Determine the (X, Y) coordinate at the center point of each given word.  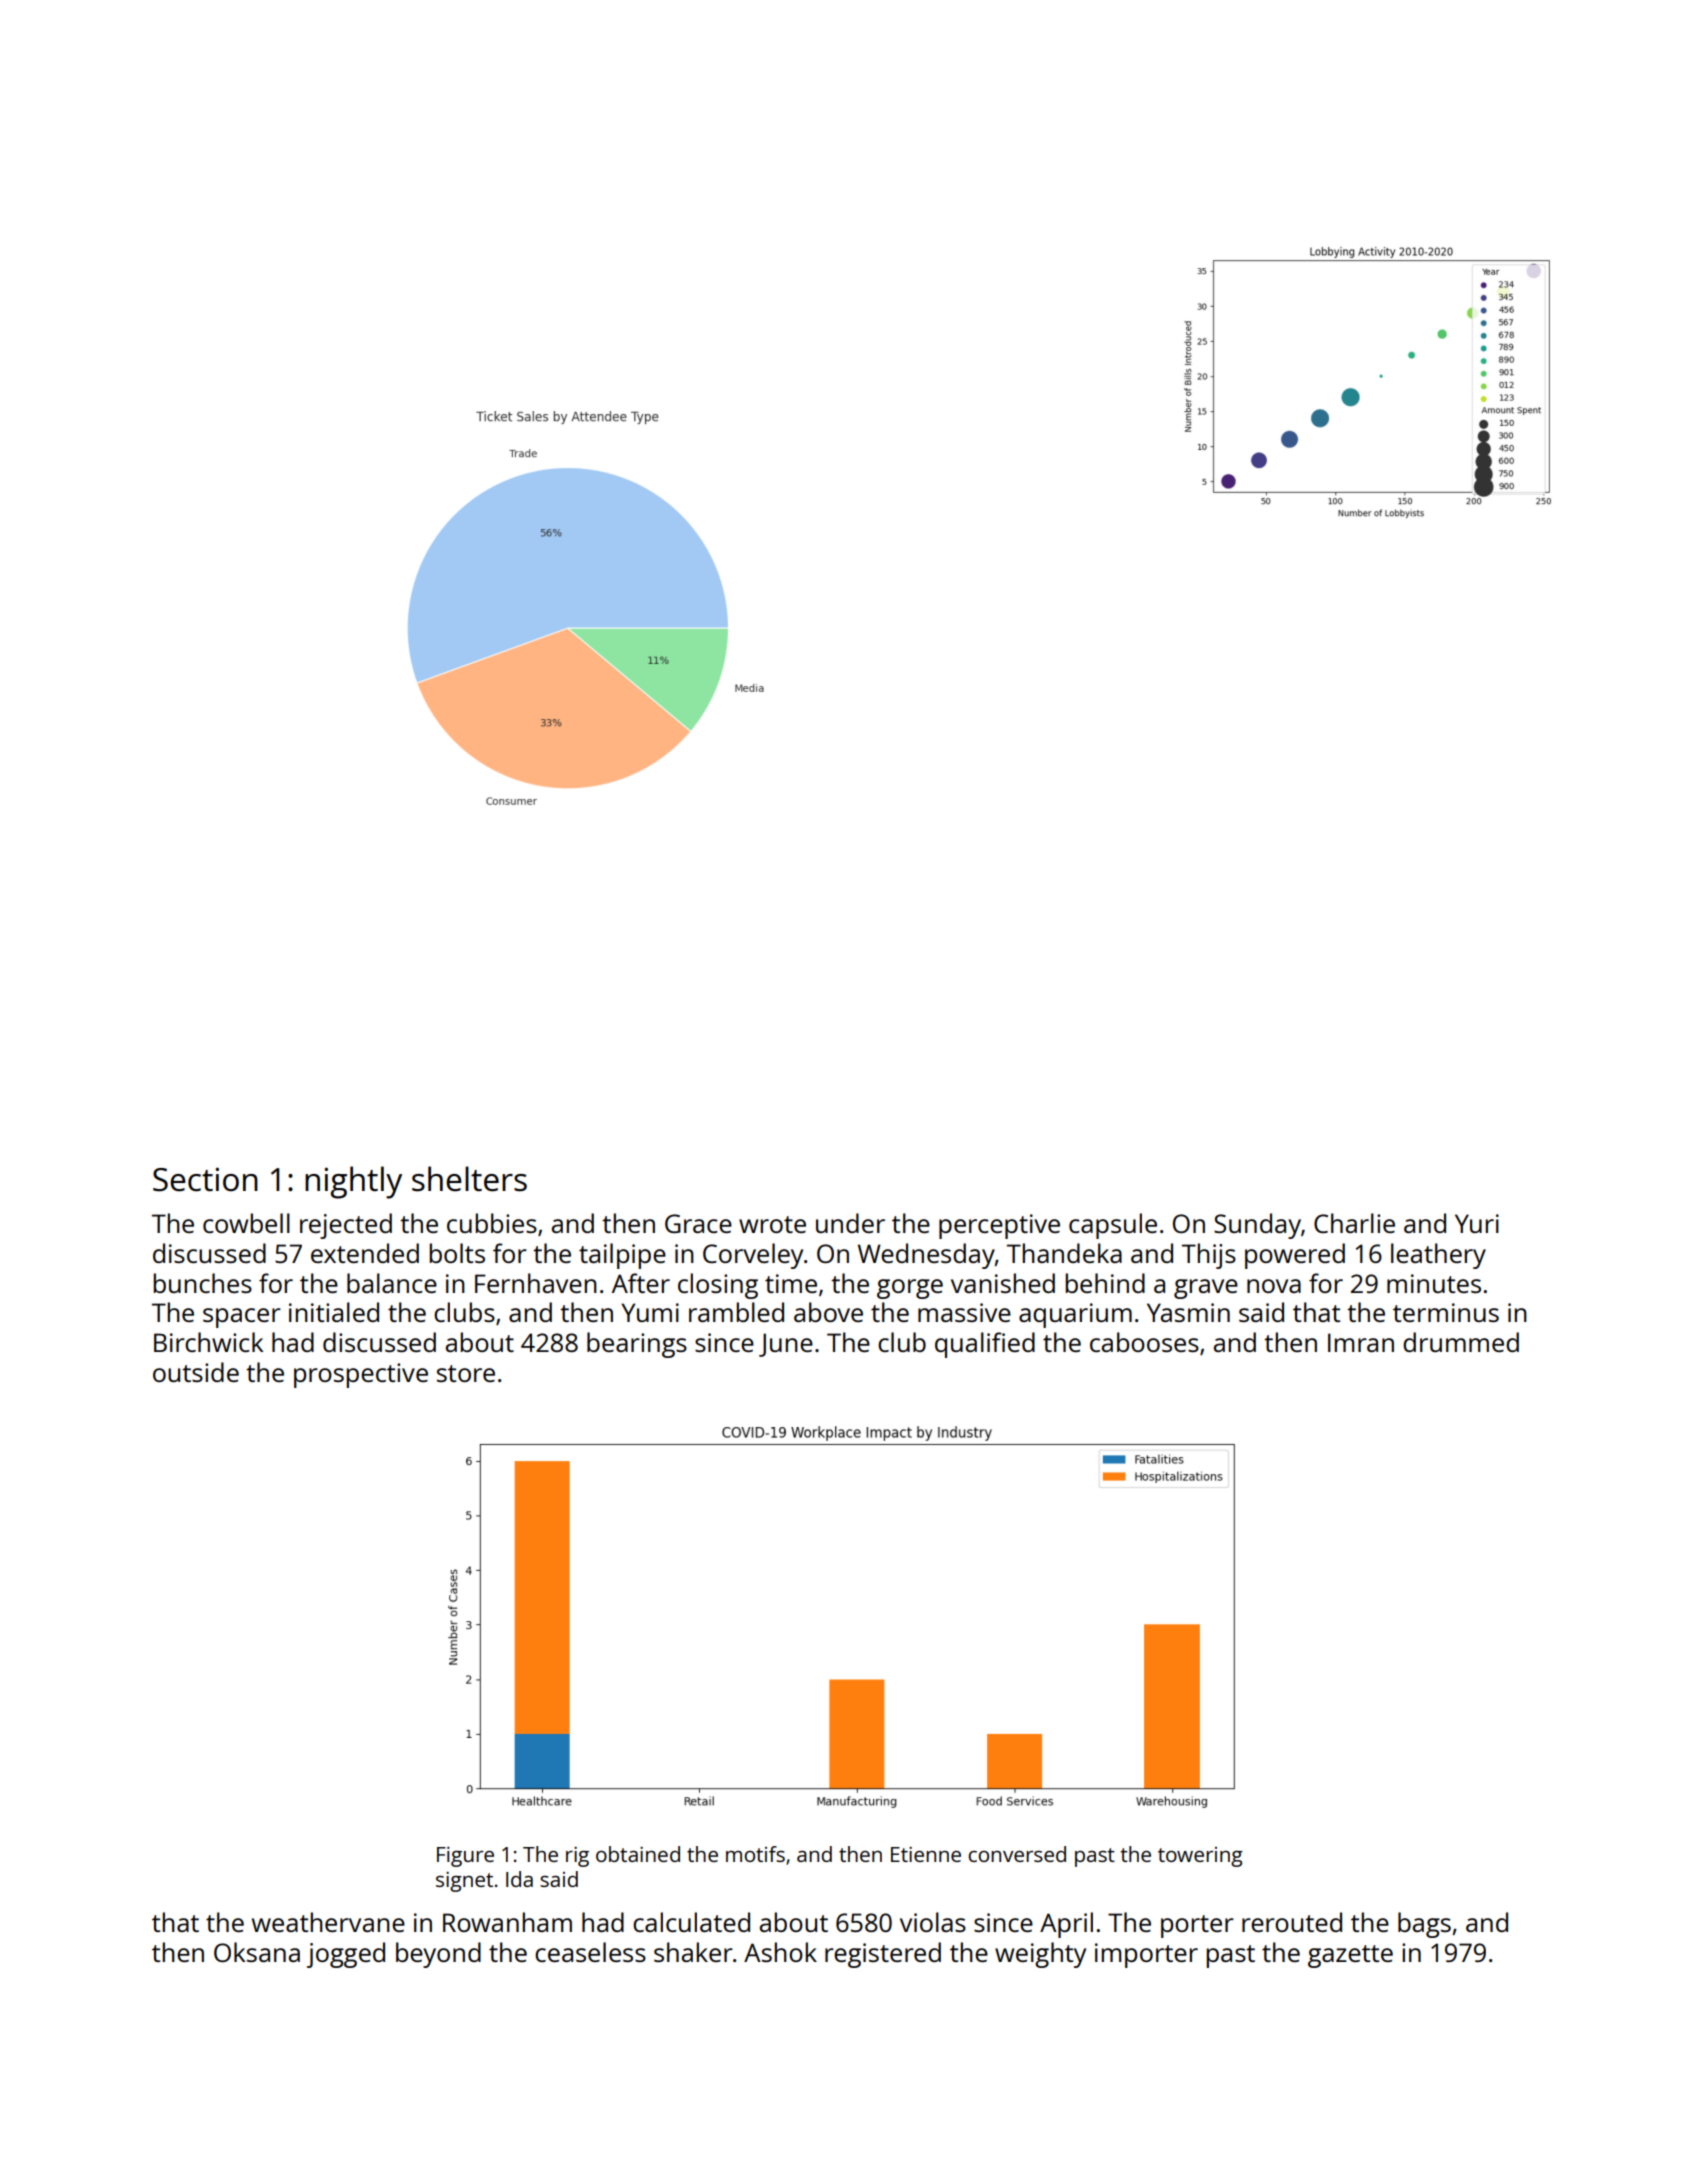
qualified (985, 1345)
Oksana (257, 1952)
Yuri (1477, 1223)
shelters (469, 1179)
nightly (353, 1182)
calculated (691, 1922)
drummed (1461, 1342)
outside (196, 1372)
